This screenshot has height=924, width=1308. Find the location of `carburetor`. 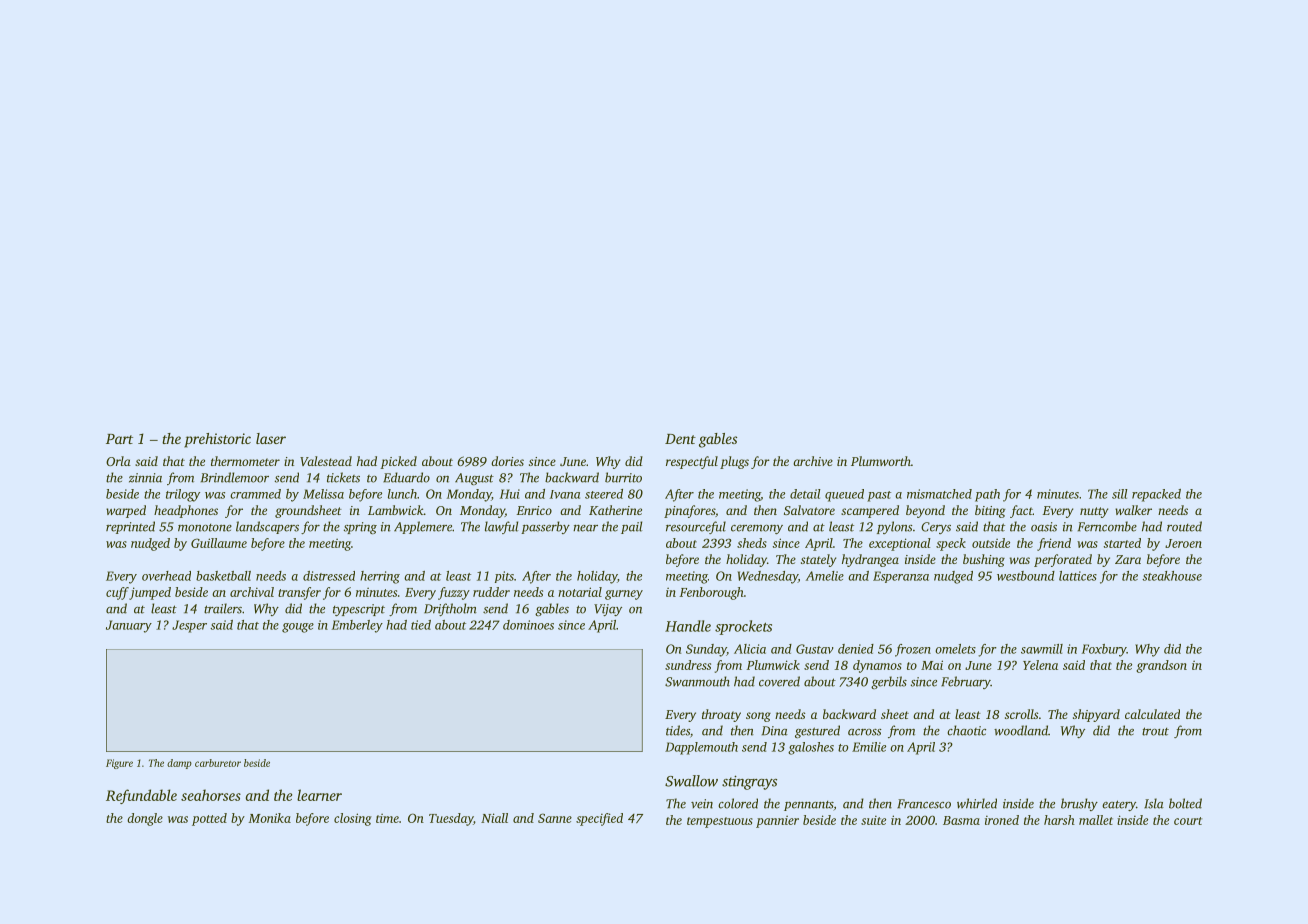

carburetor is located at coordinates (218, 763).
